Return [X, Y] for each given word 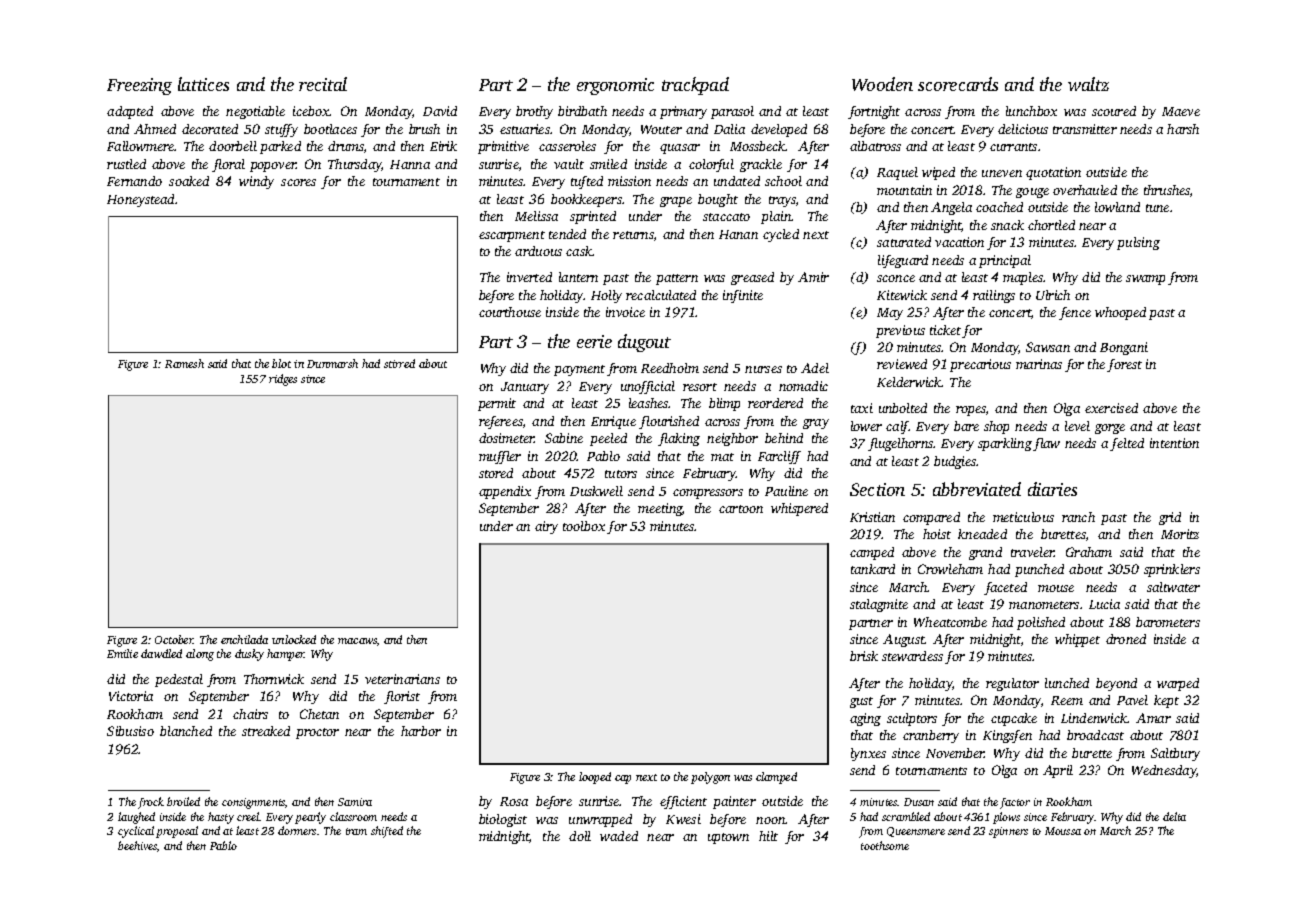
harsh [1183, 129]
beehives [137, 845]
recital [323, 84]
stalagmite [879, 605]
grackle [761, 165]
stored [496, 473]
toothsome [885, 845]
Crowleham [950, 569]
